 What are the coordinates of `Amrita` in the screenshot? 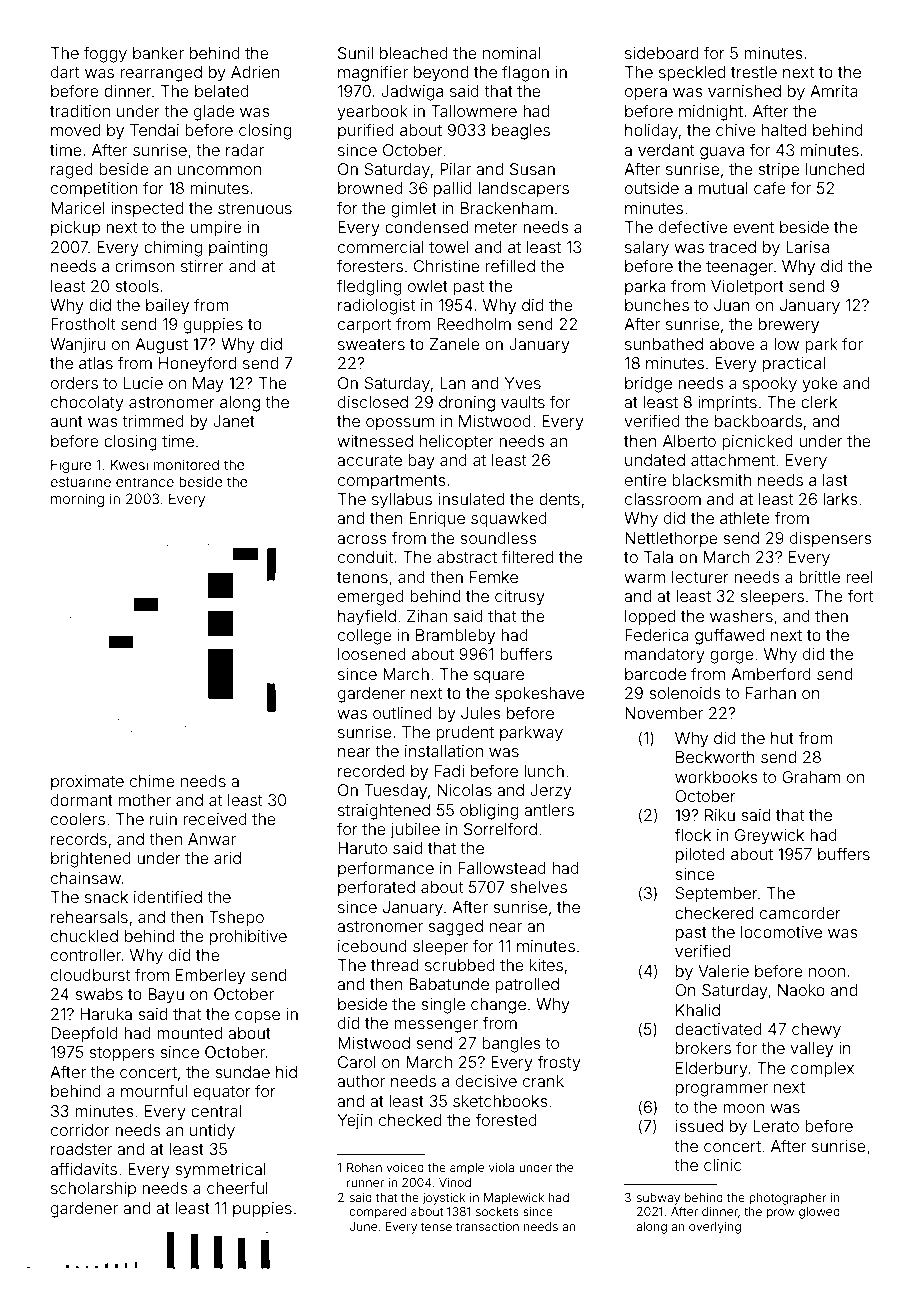 It's located at (834, 91).
